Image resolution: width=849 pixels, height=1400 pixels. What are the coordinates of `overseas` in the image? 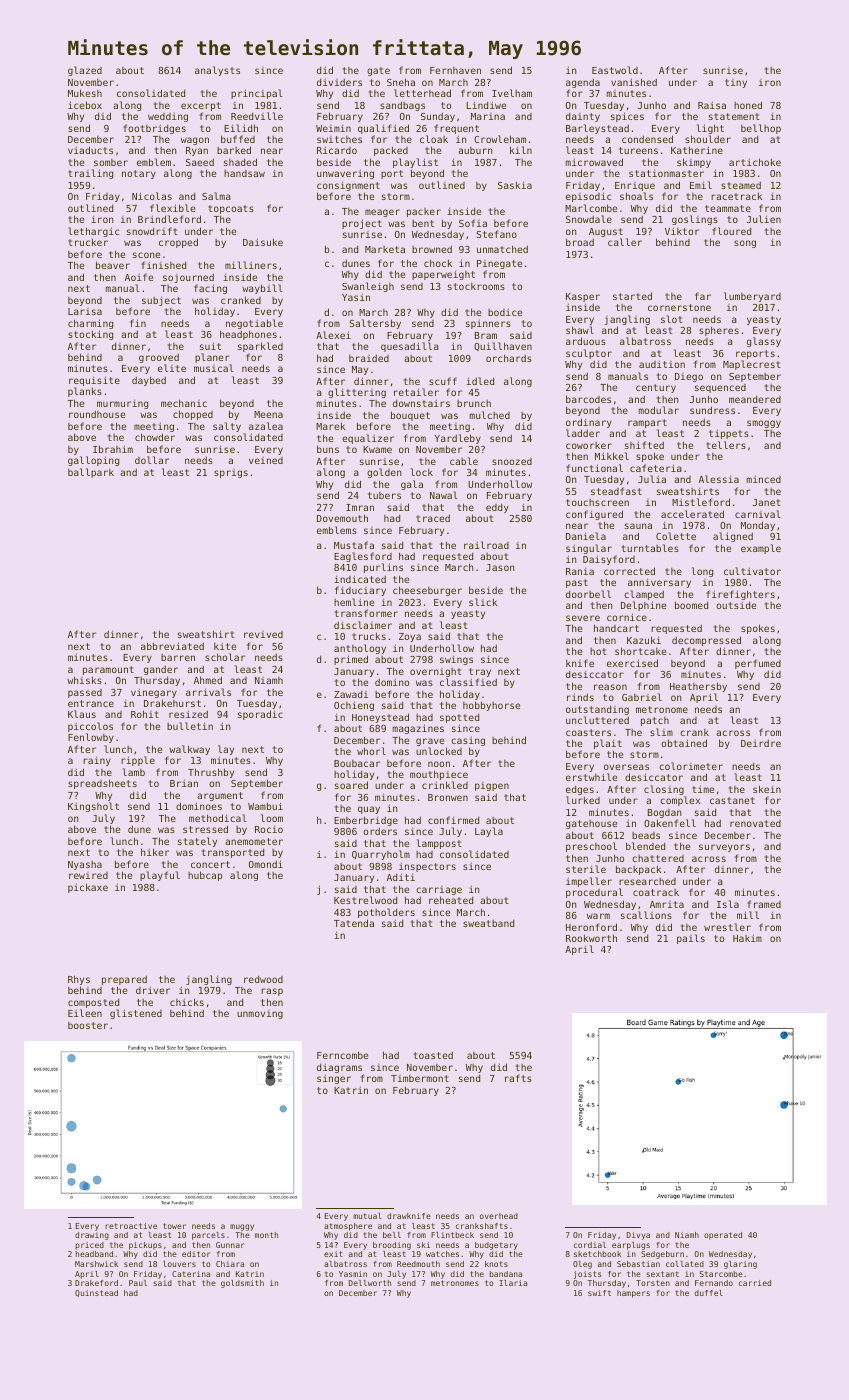 It's located at (626, 767).
